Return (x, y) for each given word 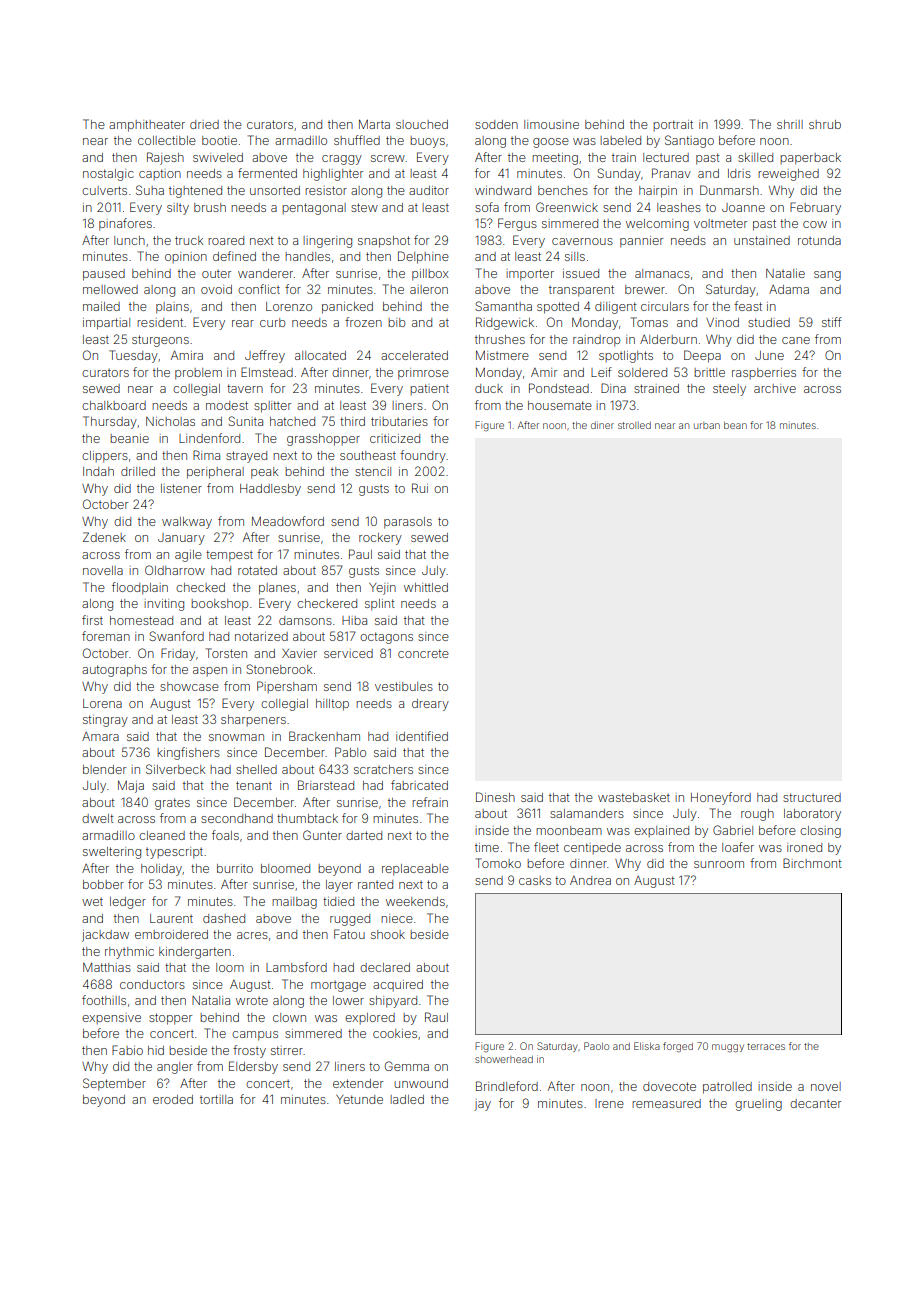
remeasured (666, 1103)
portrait (673, 125)
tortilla (216, 1099)
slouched (422, 124)
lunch (129, 240)
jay (482, 1105)
